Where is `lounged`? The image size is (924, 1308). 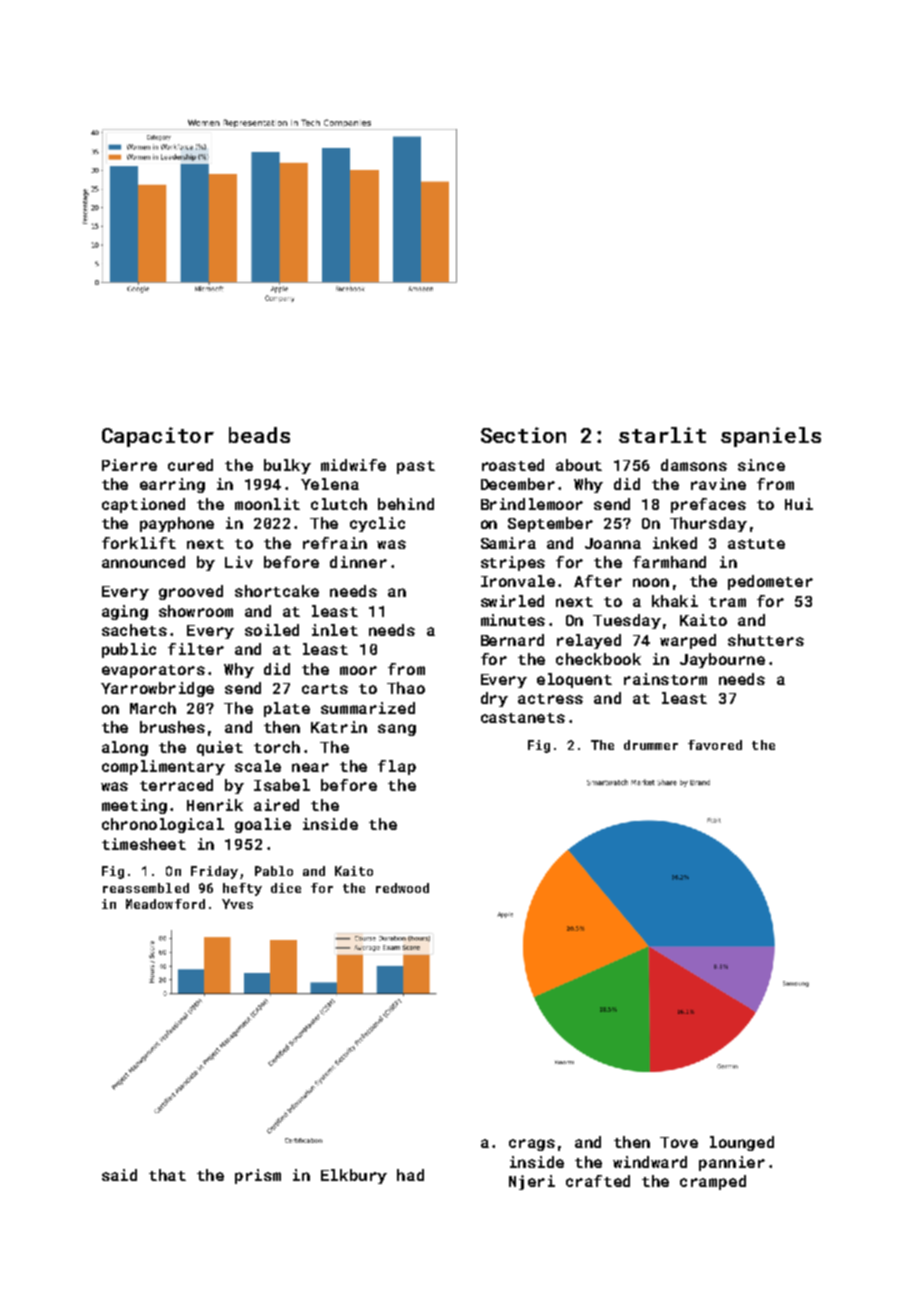
lounged is located at coordinates (742, 1143).
